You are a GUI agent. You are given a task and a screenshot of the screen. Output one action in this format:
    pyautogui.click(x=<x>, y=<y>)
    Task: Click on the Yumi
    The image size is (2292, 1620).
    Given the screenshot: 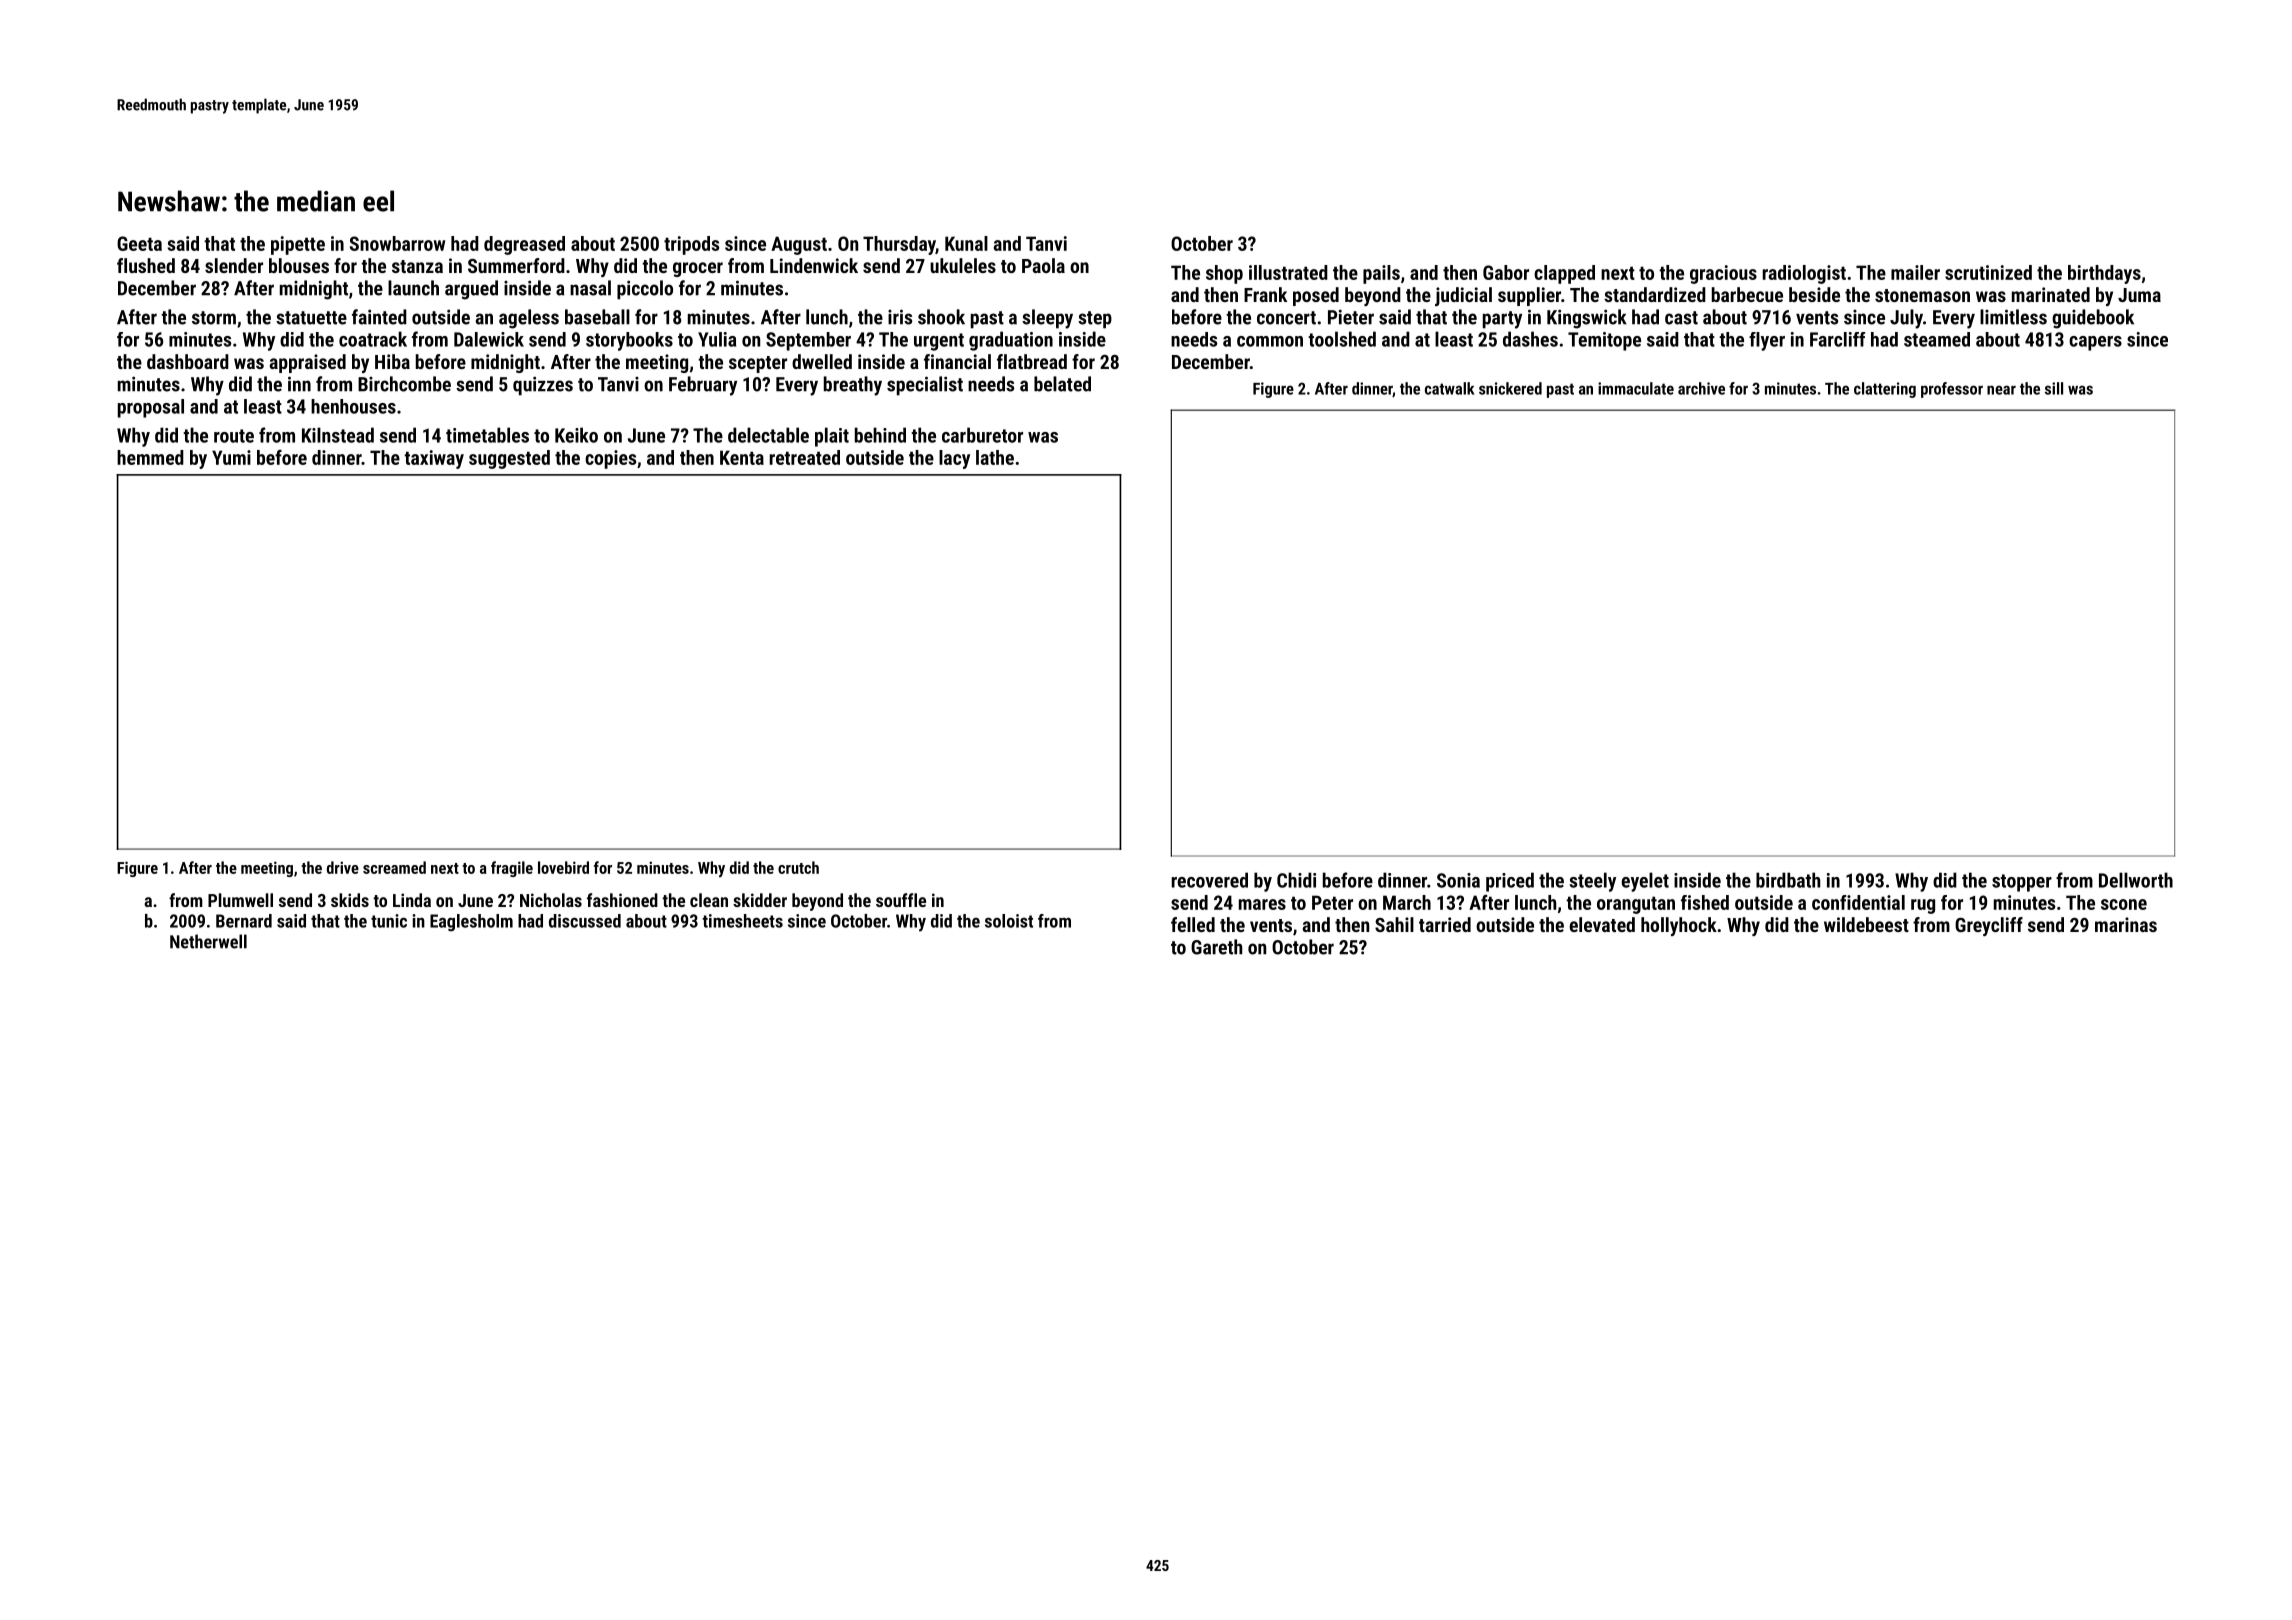 What is the action you would take?
    pyautogui.click(x=231, y=457)
